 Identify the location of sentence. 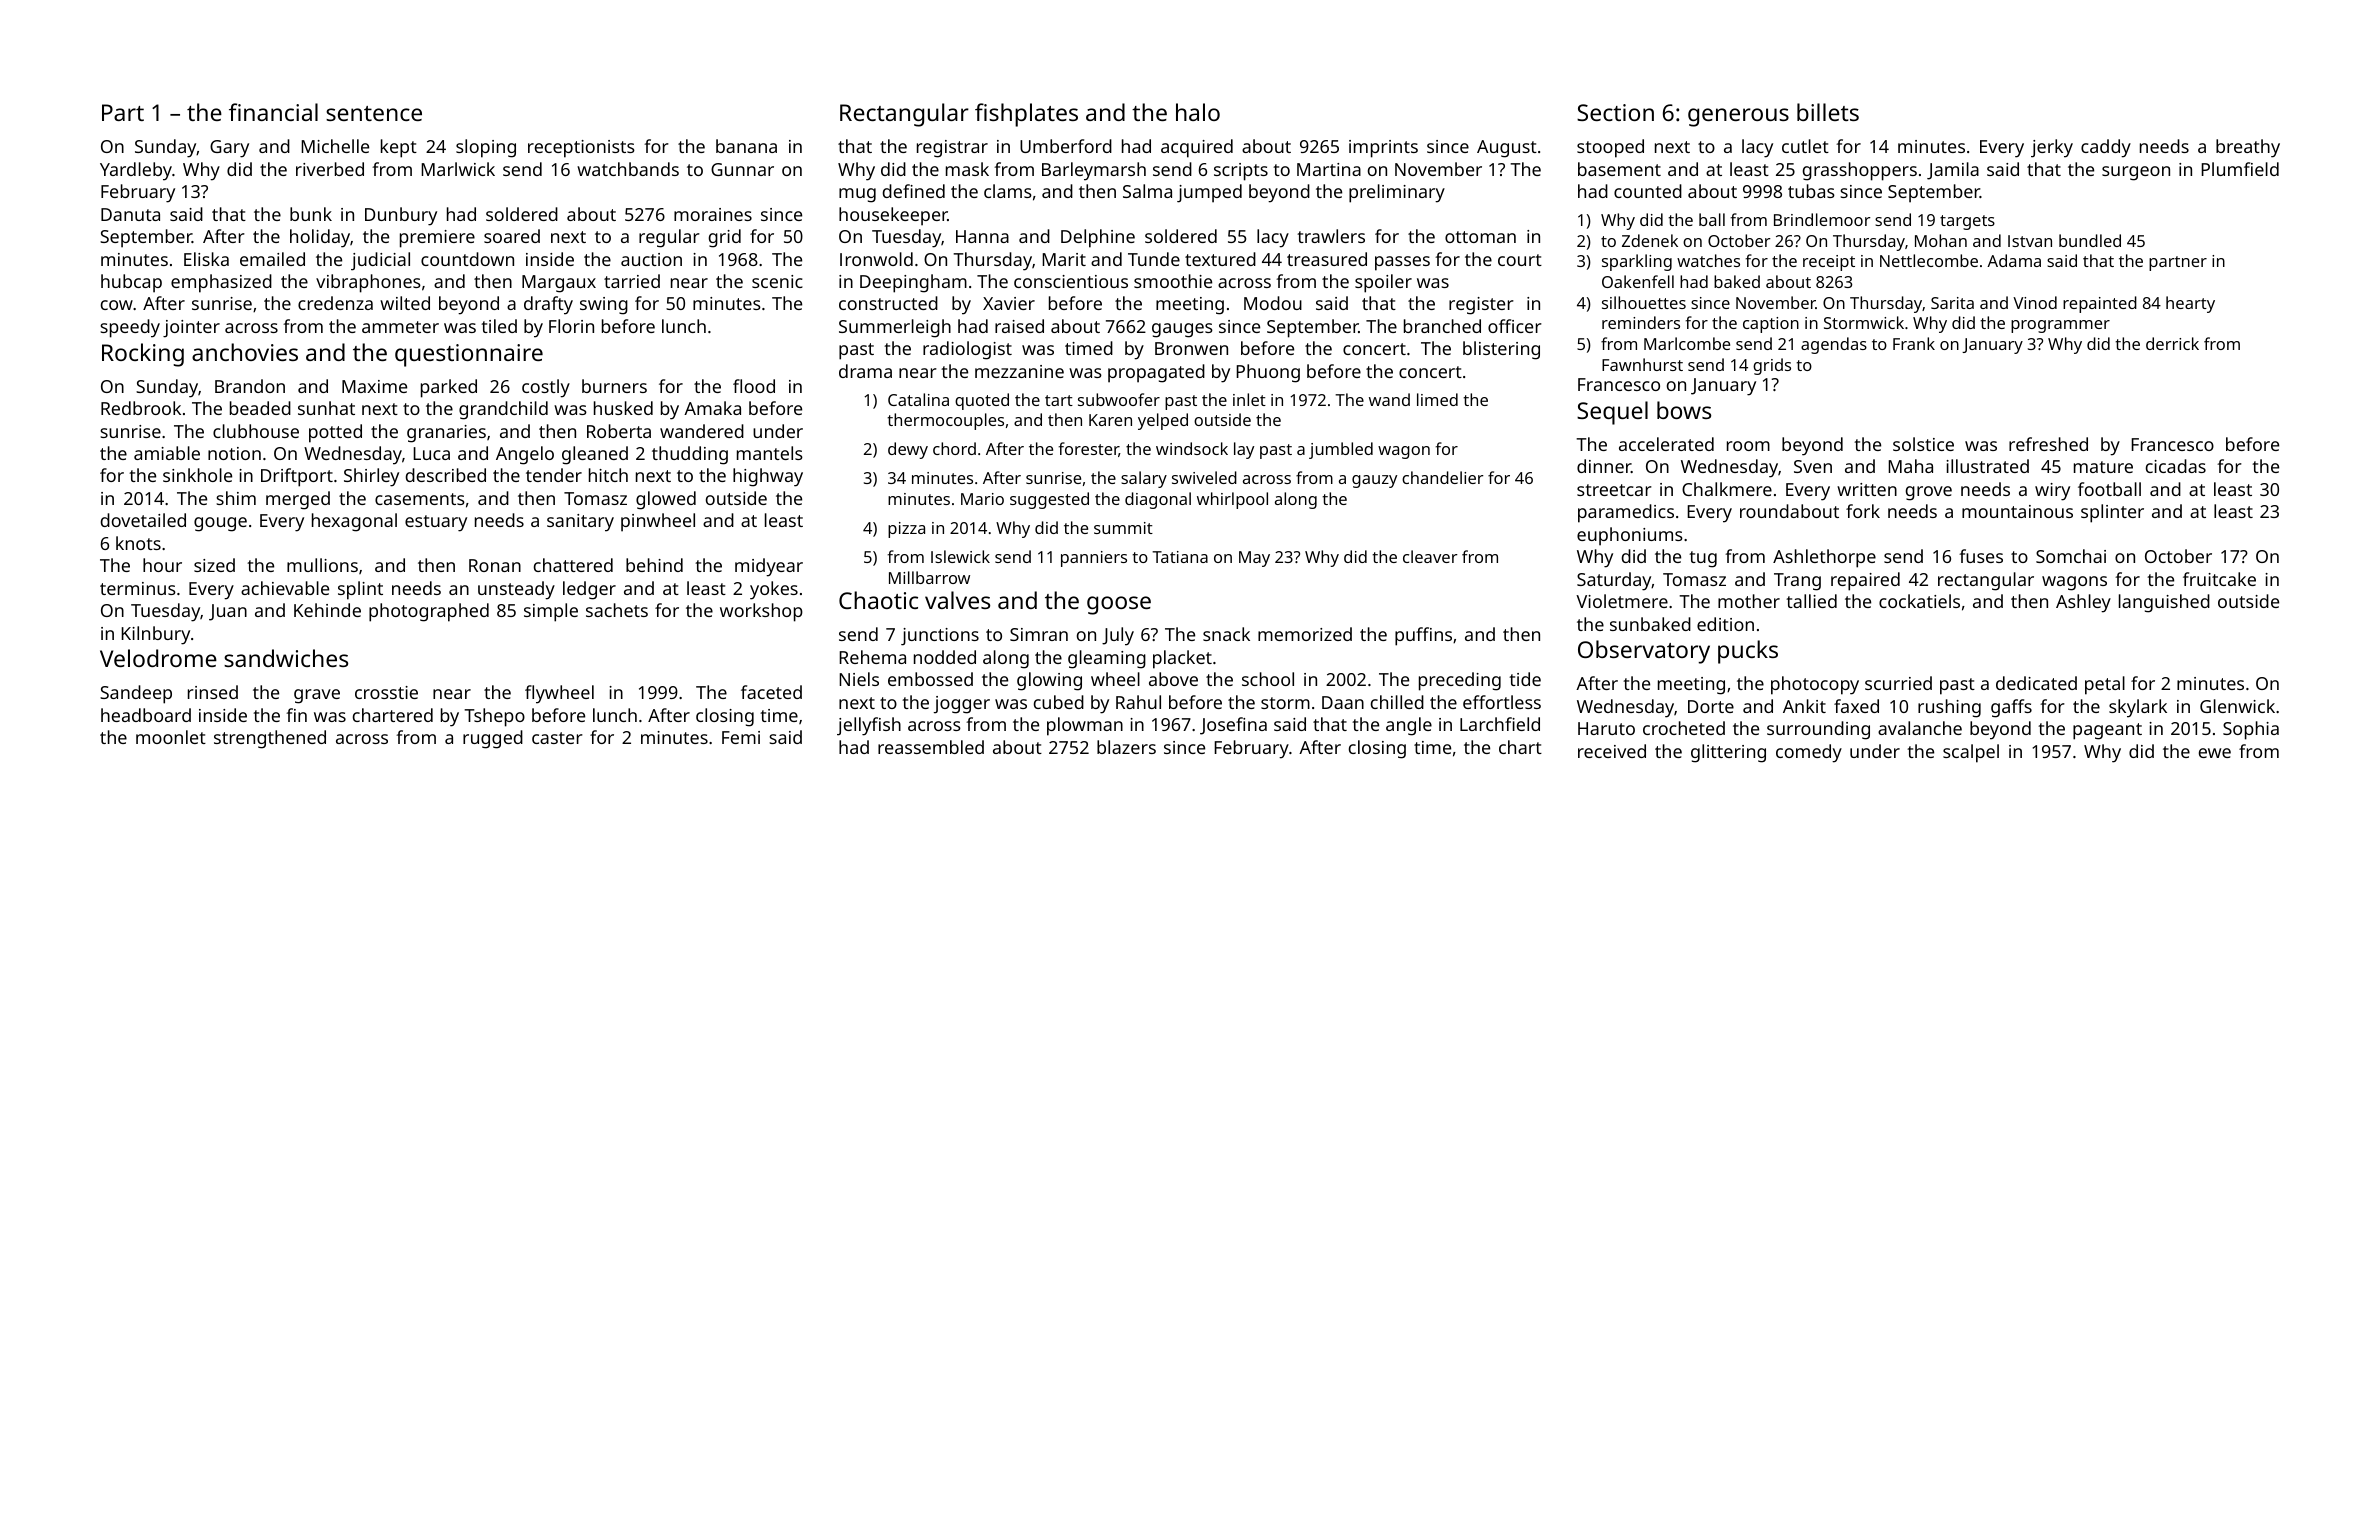
(374, 113).
